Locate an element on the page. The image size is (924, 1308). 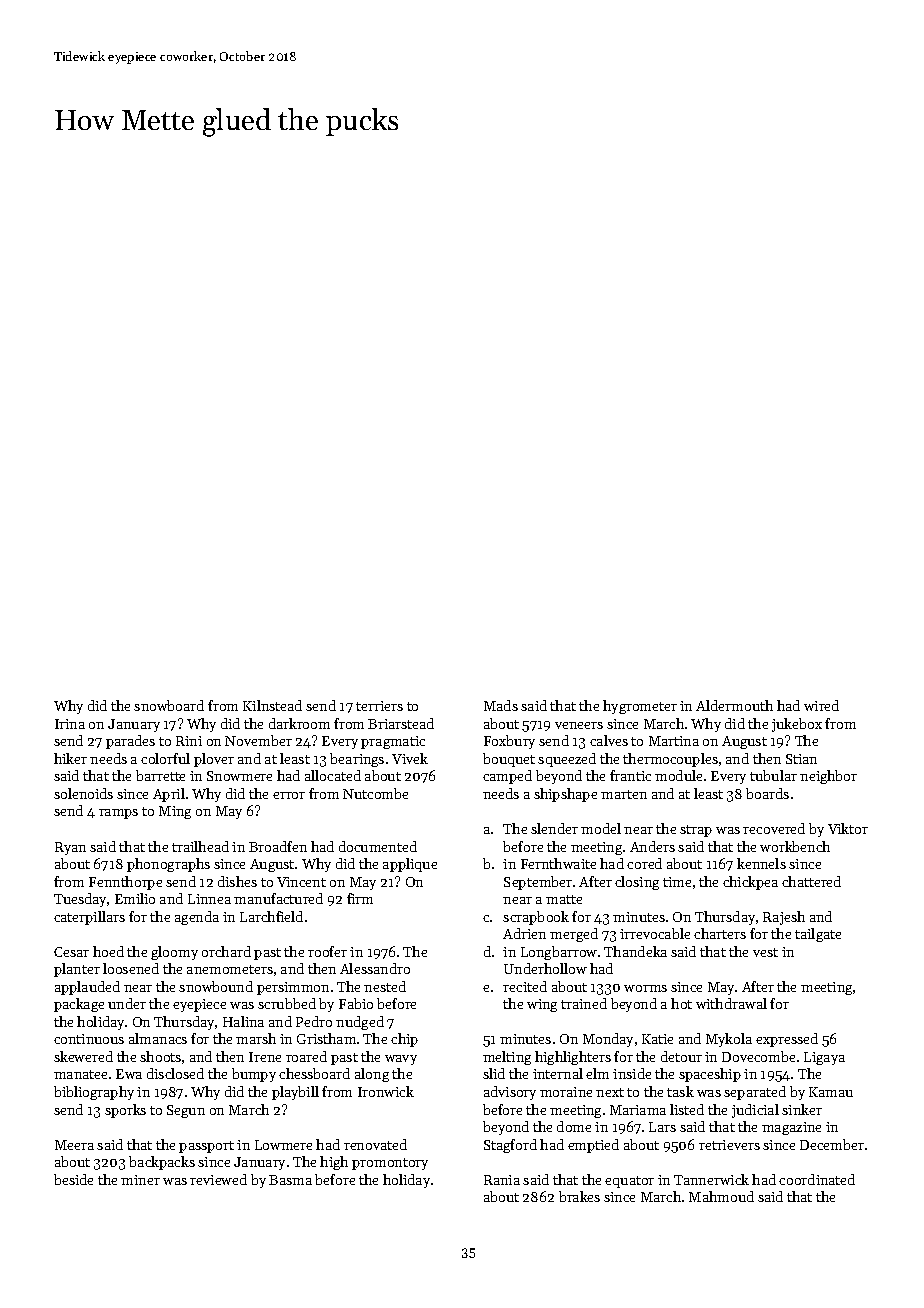
brakes is located at coordinates (579, 1196).
